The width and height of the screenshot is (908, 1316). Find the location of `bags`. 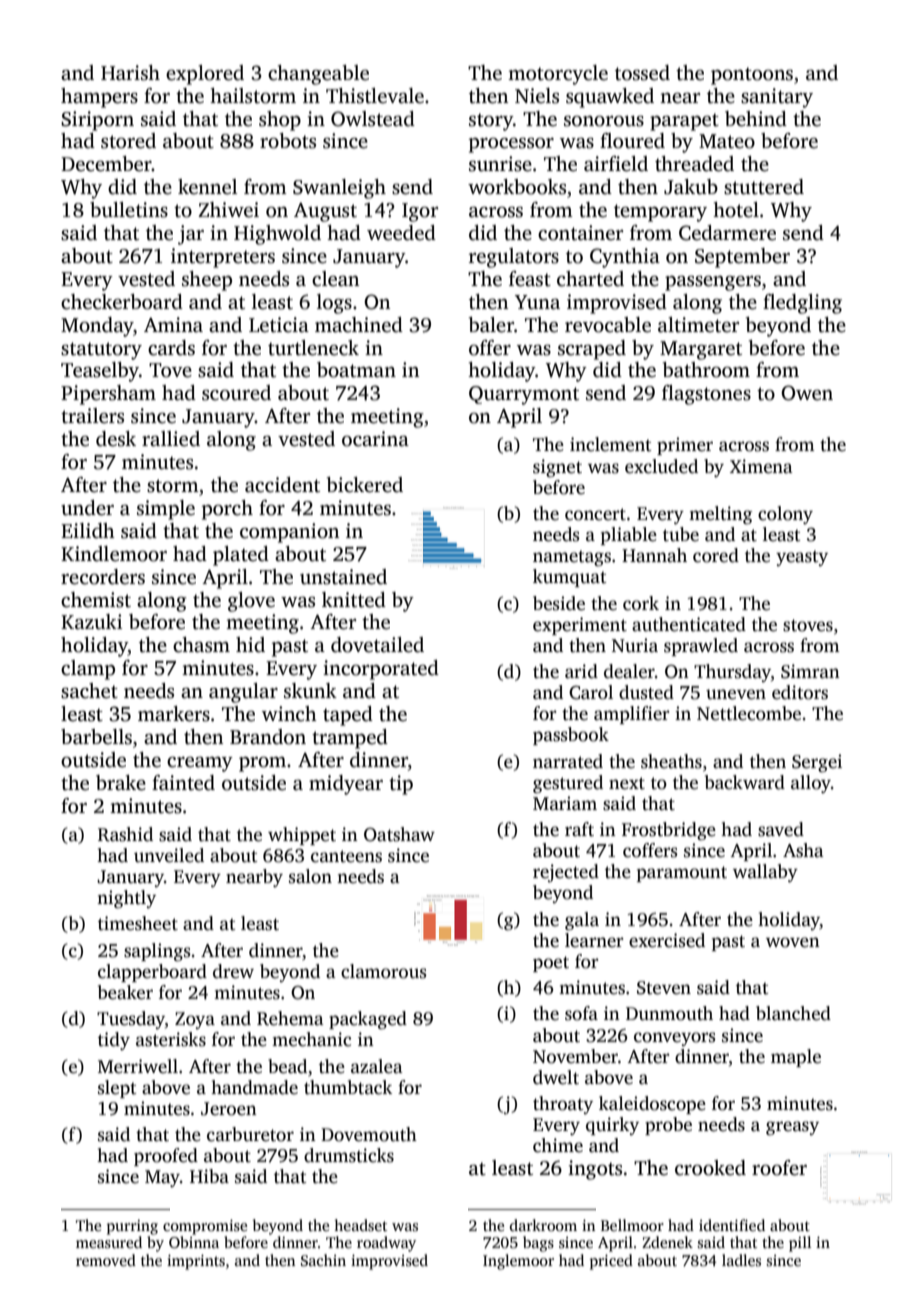

bags is located at coordinates (538, 1244).
